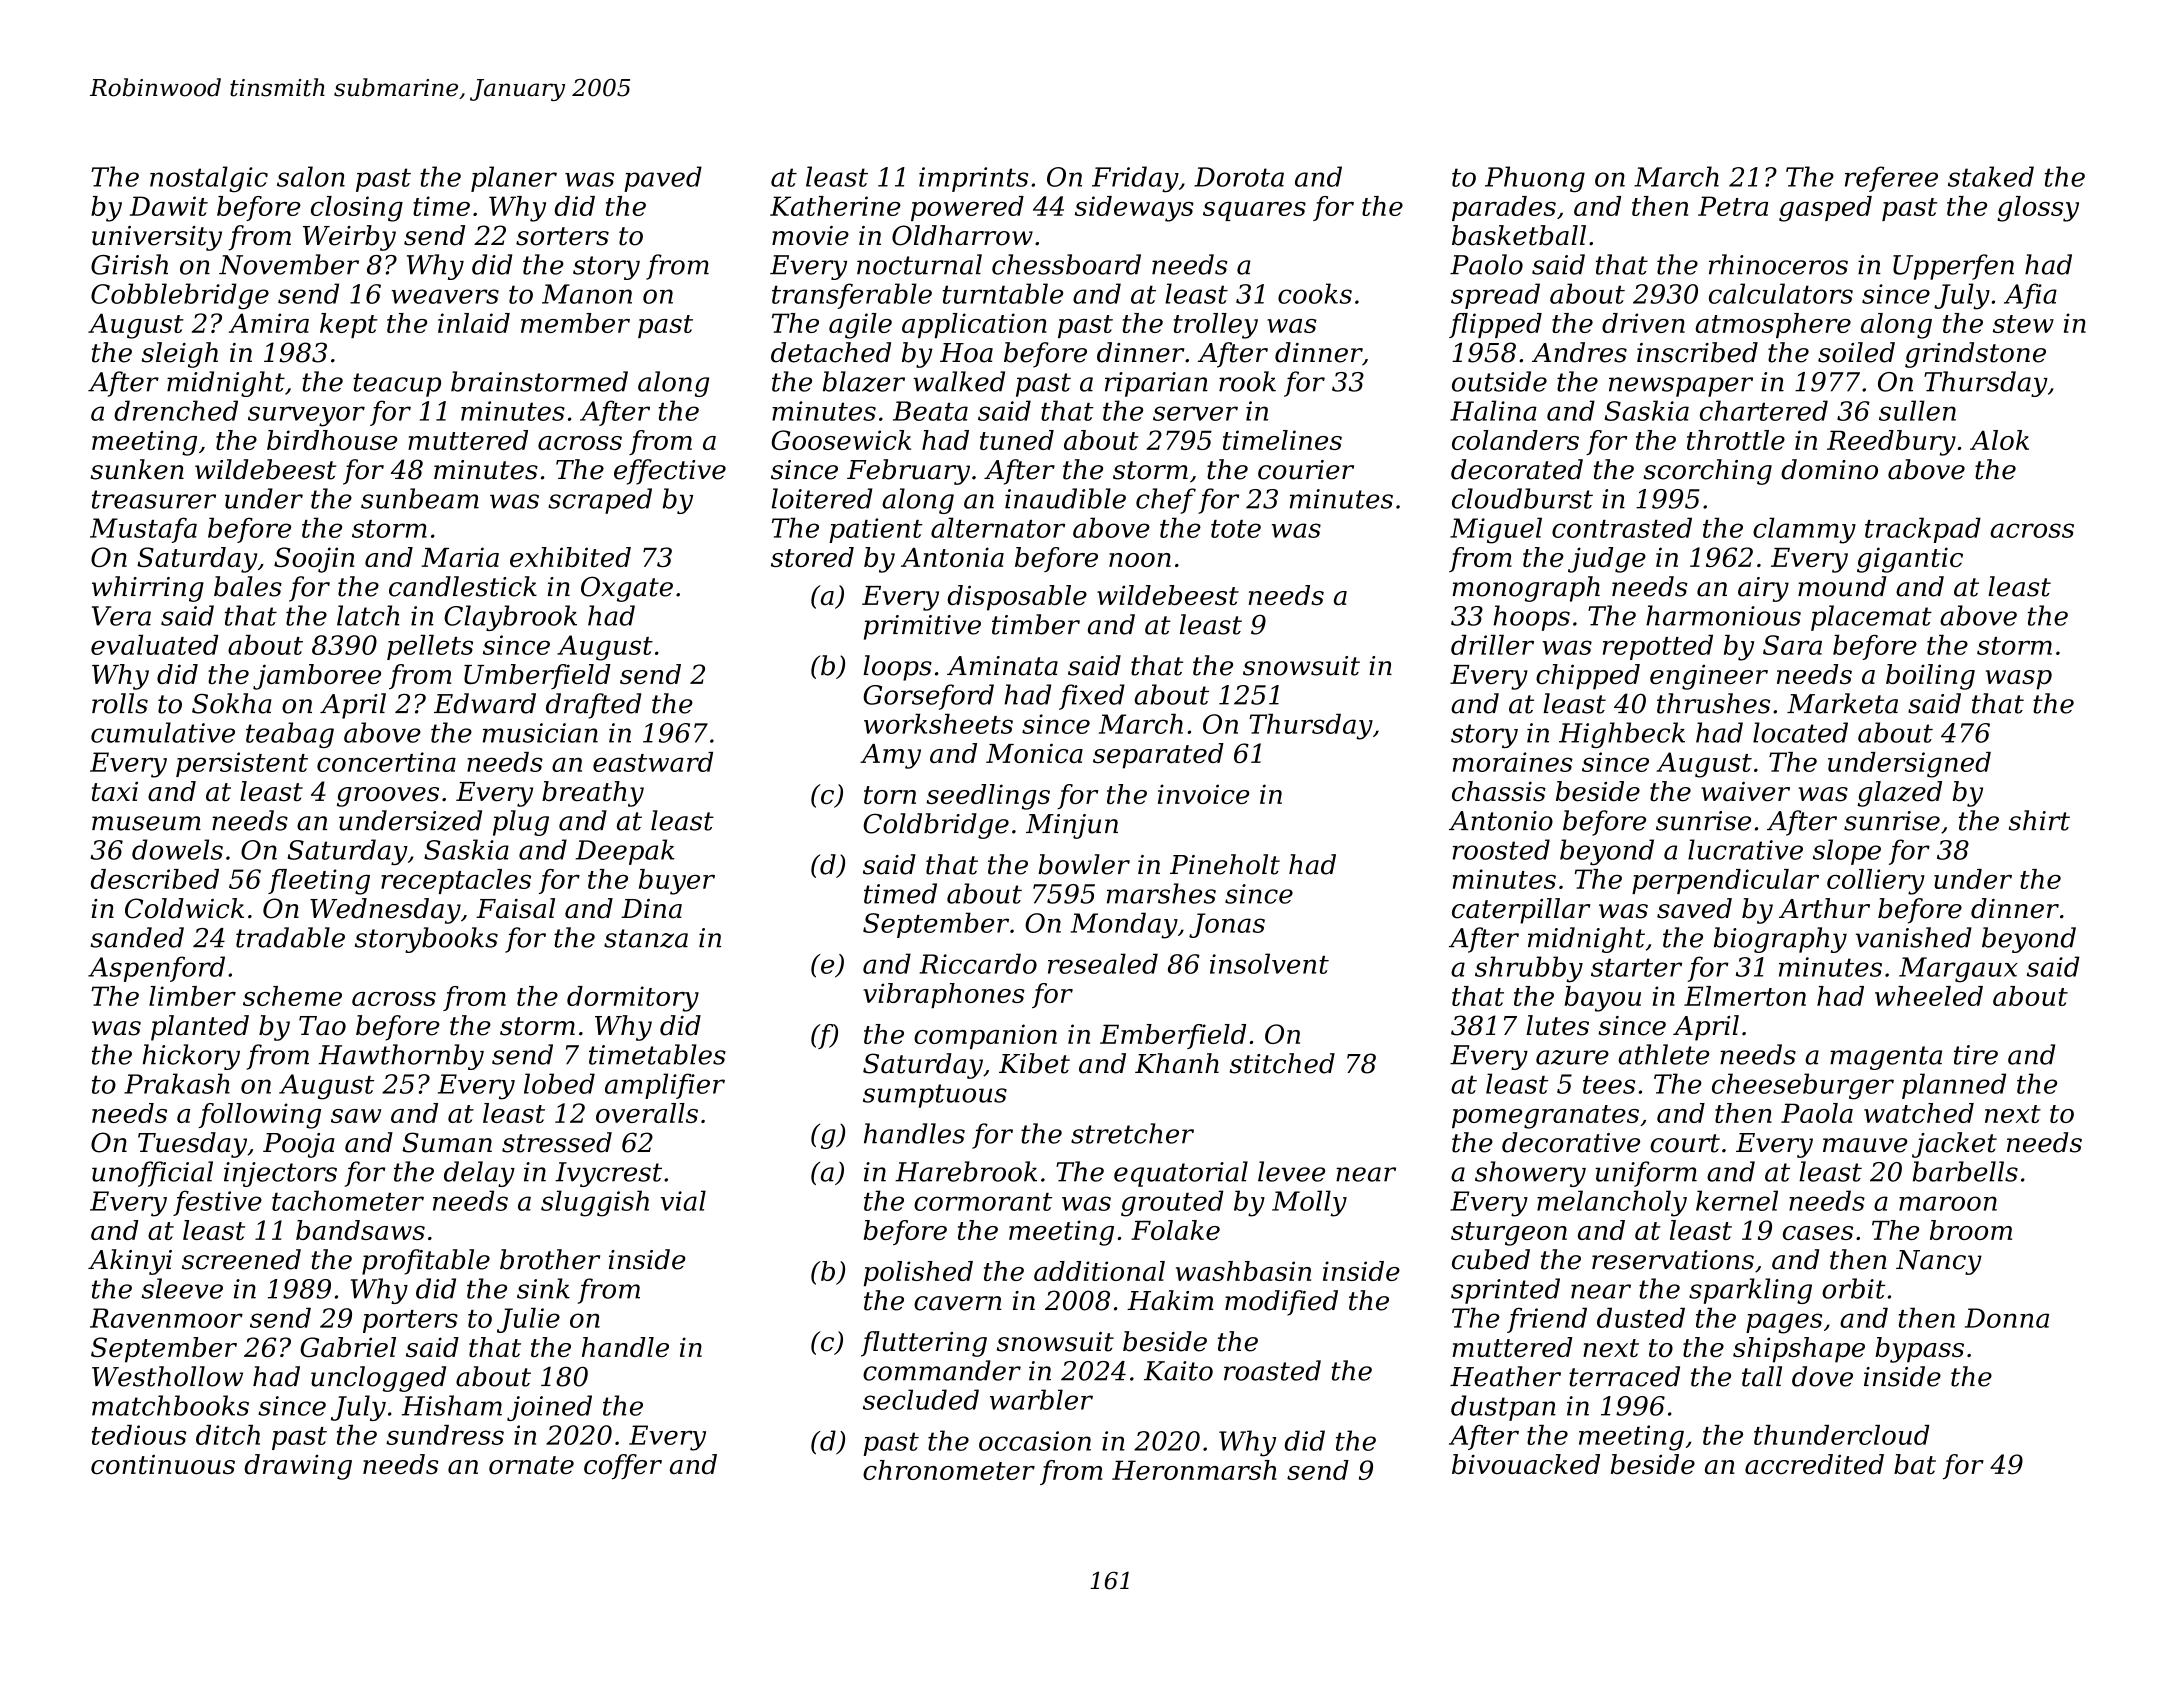 The image size is (2178, 1683). Describe the element at coordinates (397, 385) in the image. I see `teacup` at that location.
